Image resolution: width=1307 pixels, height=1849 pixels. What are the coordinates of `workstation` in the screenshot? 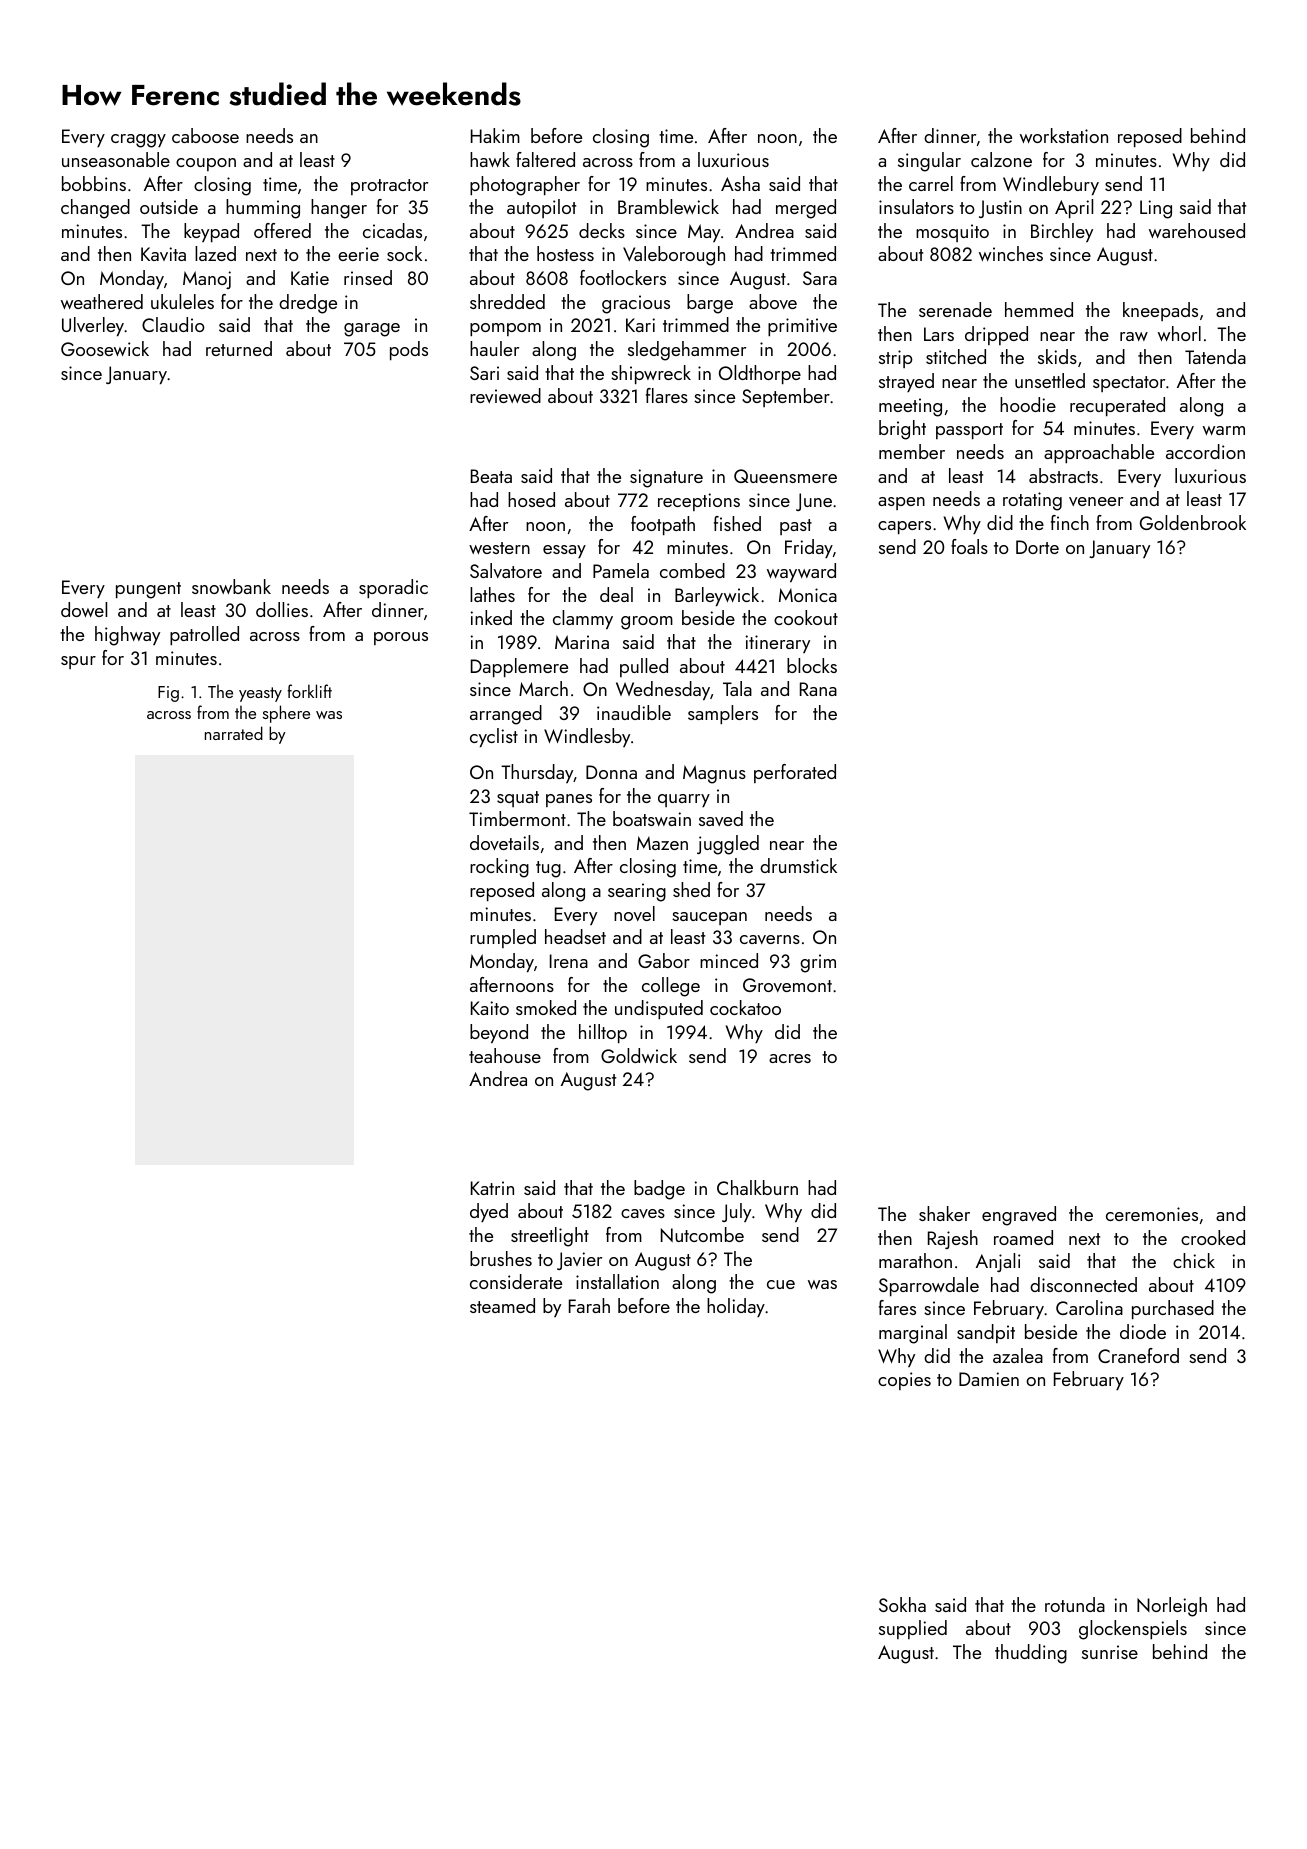 It's located at (1064, 135).
